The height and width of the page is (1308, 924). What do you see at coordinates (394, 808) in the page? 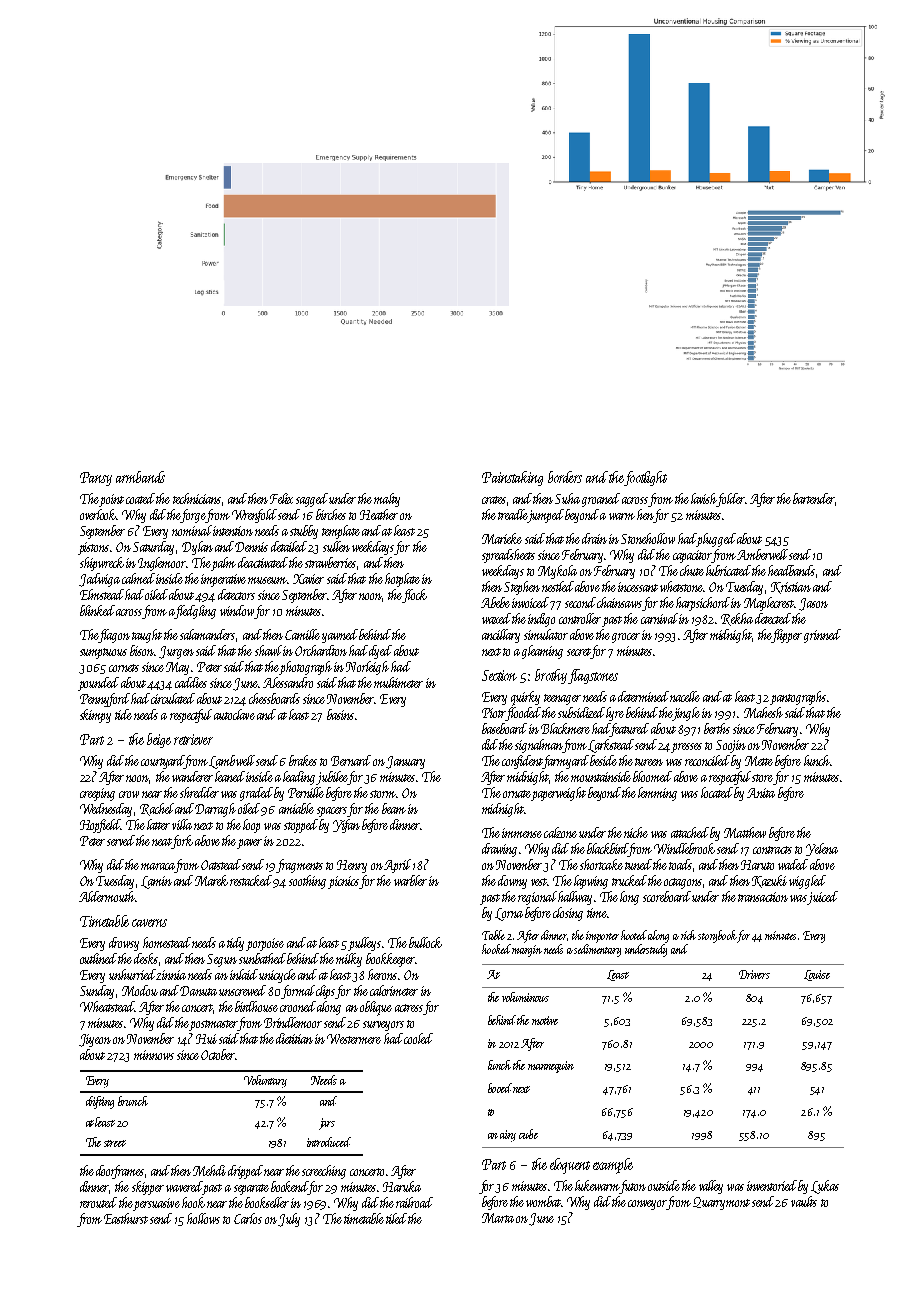
I see `beam` at bounding box center [394, 808].
